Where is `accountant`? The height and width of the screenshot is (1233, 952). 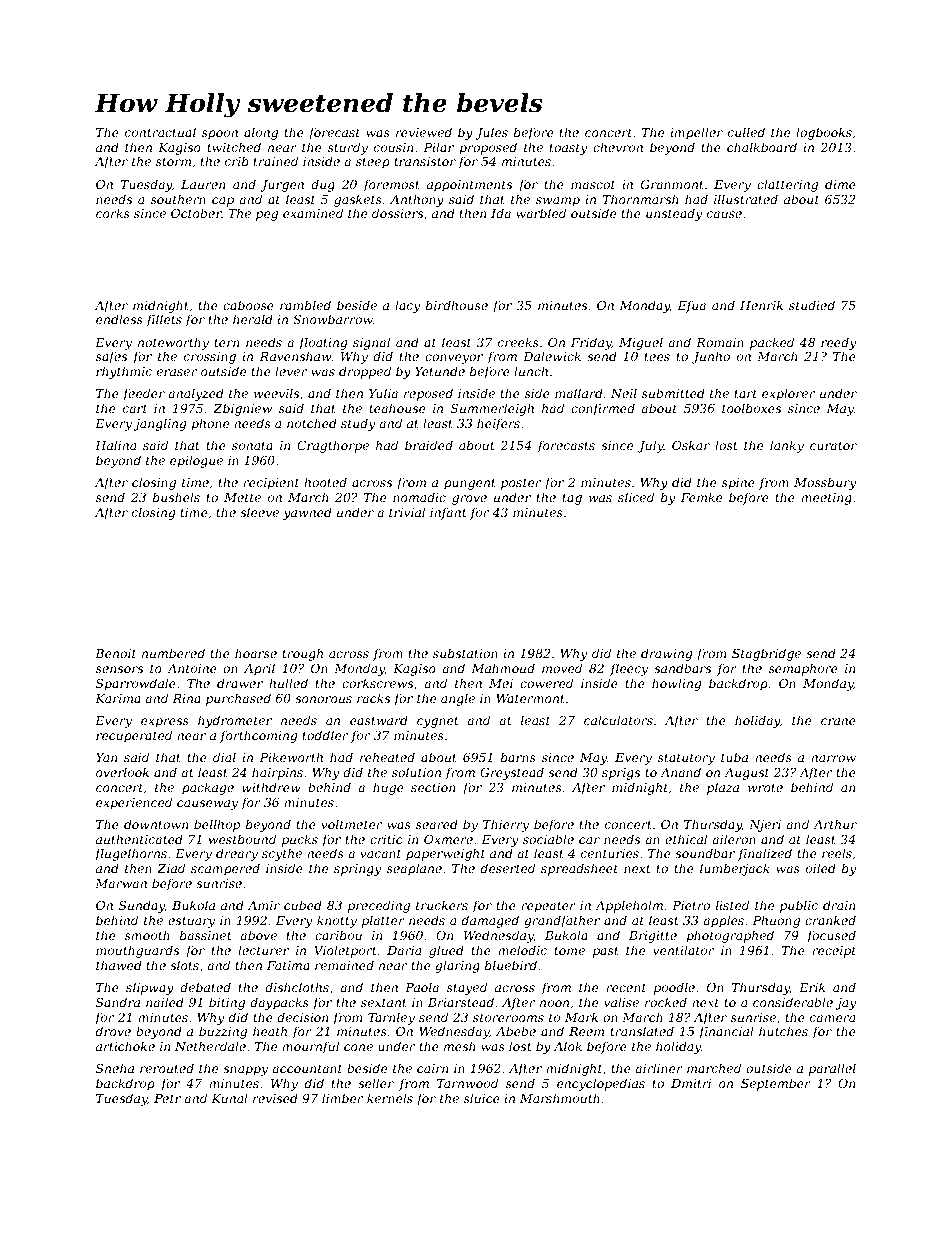
accountant is located at coordinates (307, 1068).
